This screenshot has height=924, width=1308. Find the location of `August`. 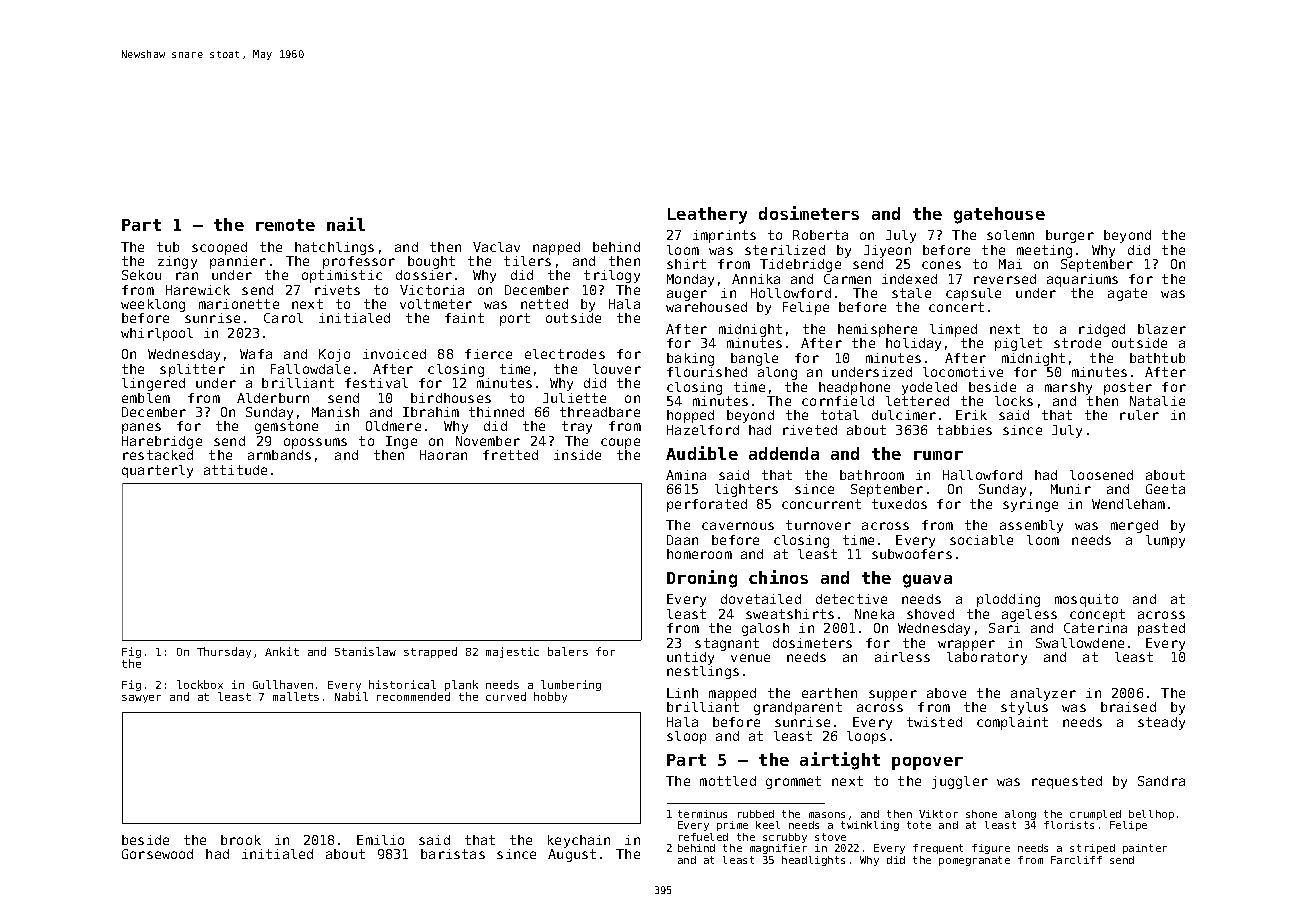

August is located at coordinates (572, 855).
